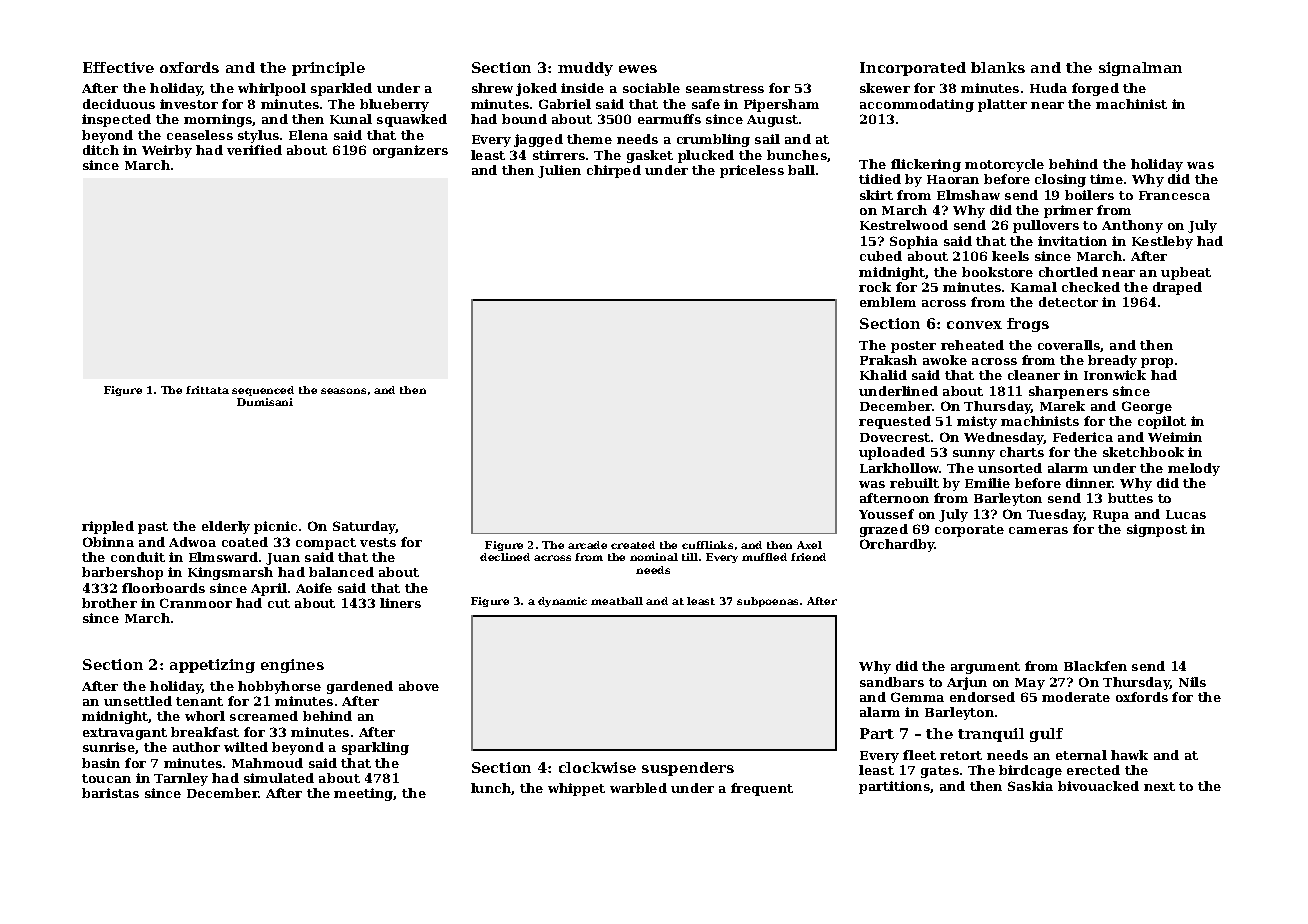  Describe the element at coordinates (998, 67) in the page. I see `blanks` at that location.
